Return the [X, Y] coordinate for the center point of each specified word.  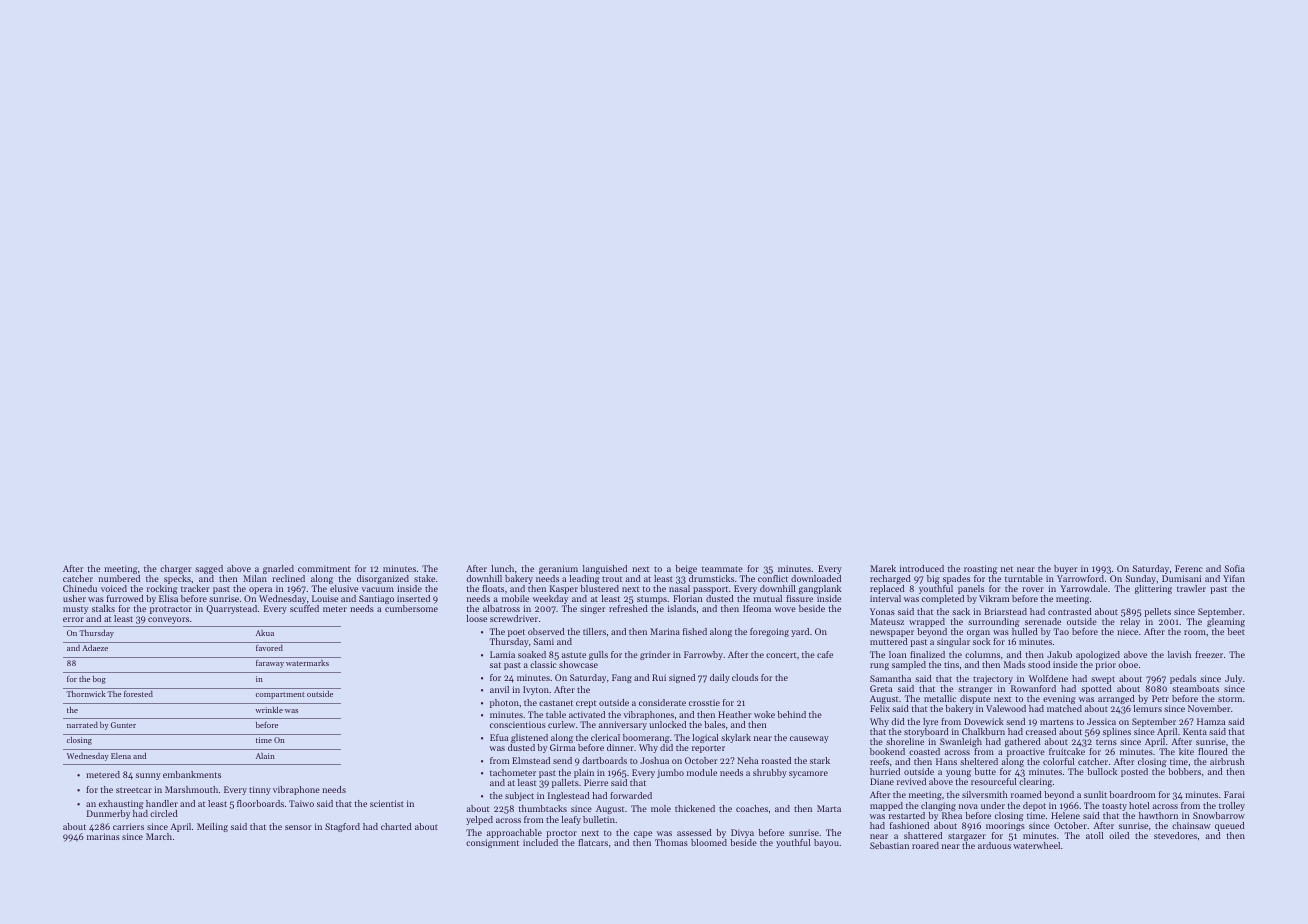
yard [800, 632]
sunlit [1095, 794]
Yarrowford [1080, 578]
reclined [288, 578]
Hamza [1211, 721]
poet [516, 633]
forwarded [631, 795]
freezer [1209, 654]
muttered [889, 641]
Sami [544, 641]
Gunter [123, 725]
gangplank [820, 589]
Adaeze [95, 648]
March [159, 836]
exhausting [121, 804]
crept [586, 704]
